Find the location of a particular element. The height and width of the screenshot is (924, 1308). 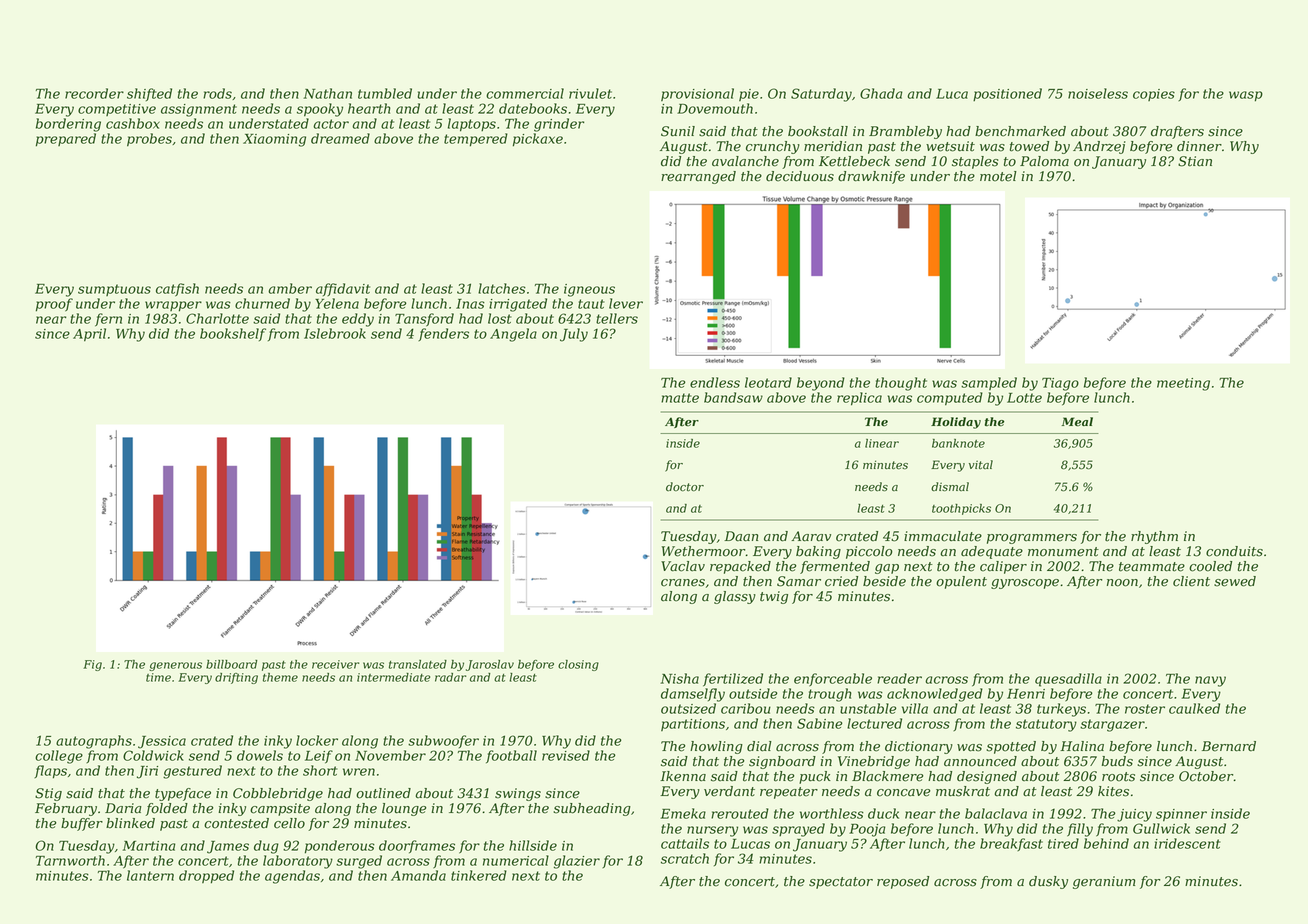

Tiago is located at coordinates (1060, 384).
